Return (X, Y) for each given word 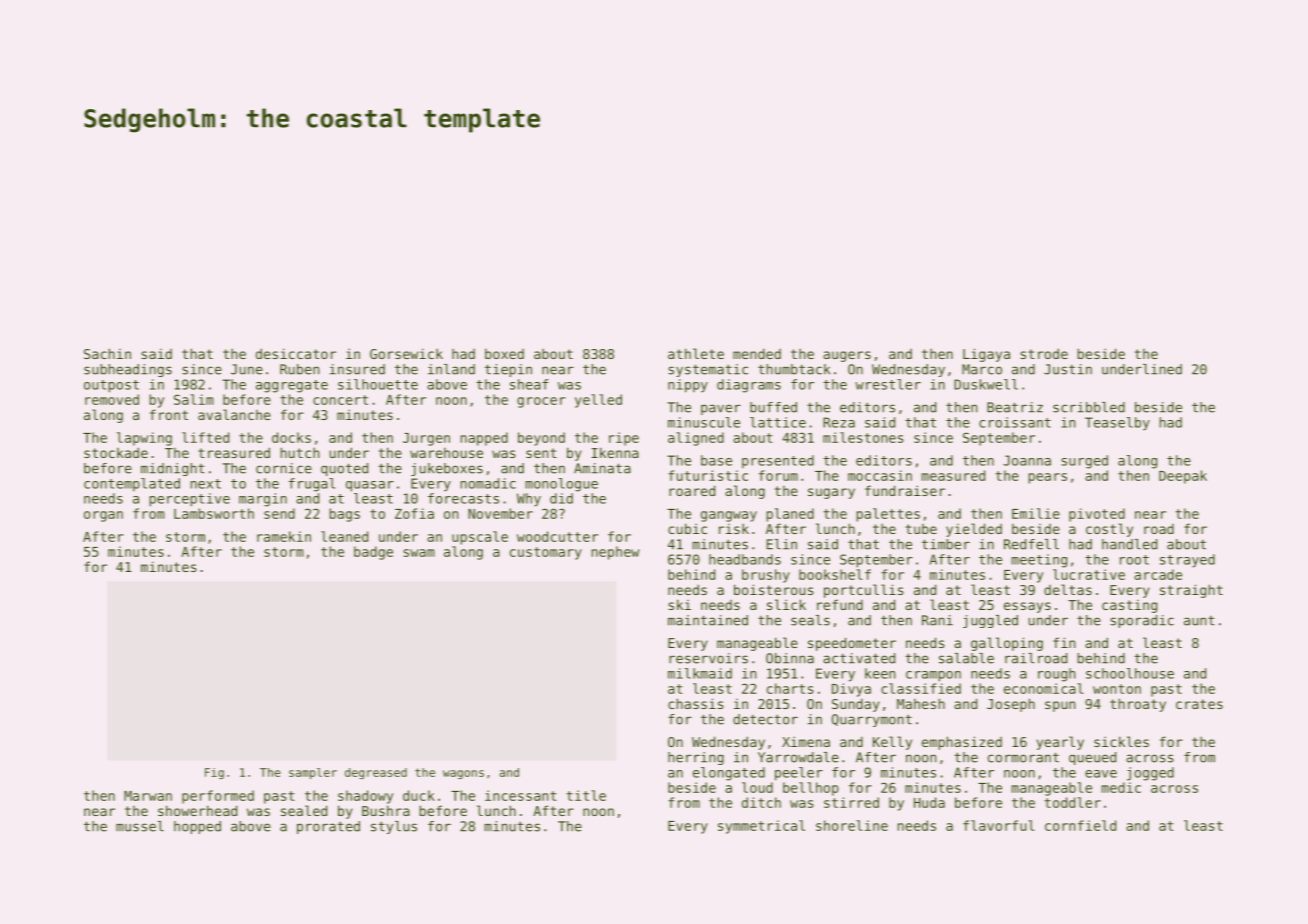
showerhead (197, 810)
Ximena (806, 741)
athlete (696, 353)
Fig (214, 773)
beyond (541, 439)
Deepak (1183, 477)
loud (757, 787)
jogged (1150, 774)
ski (679, 604)
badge (373, 553)
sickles (1121, 741)
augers (847, 356)
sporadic (1142, 621)
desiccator (296, 353)
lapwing (144, 439)
